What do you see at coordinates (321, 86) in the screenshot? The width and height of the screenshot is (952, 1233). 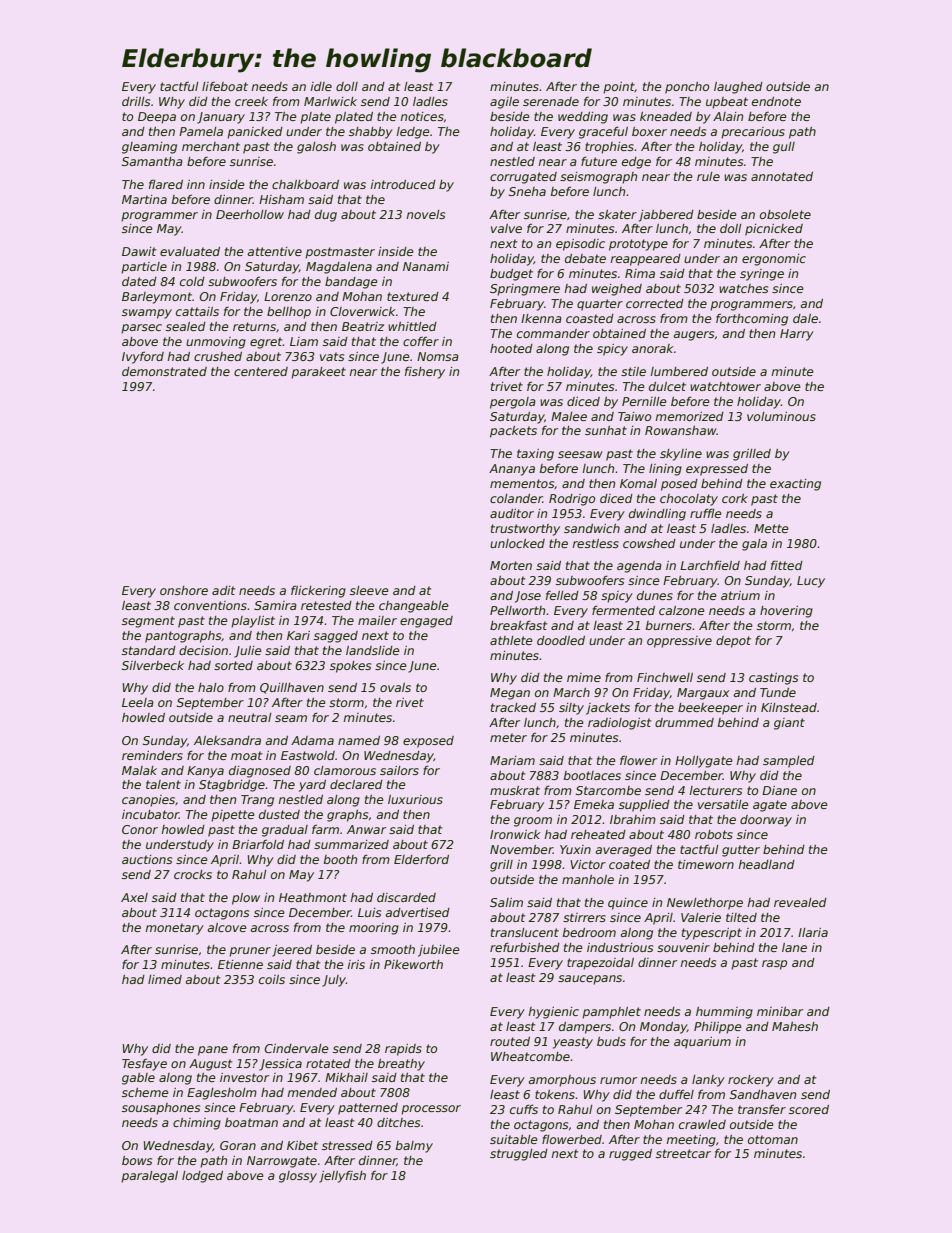 I see `idle` at bounding box center [321, 86].
